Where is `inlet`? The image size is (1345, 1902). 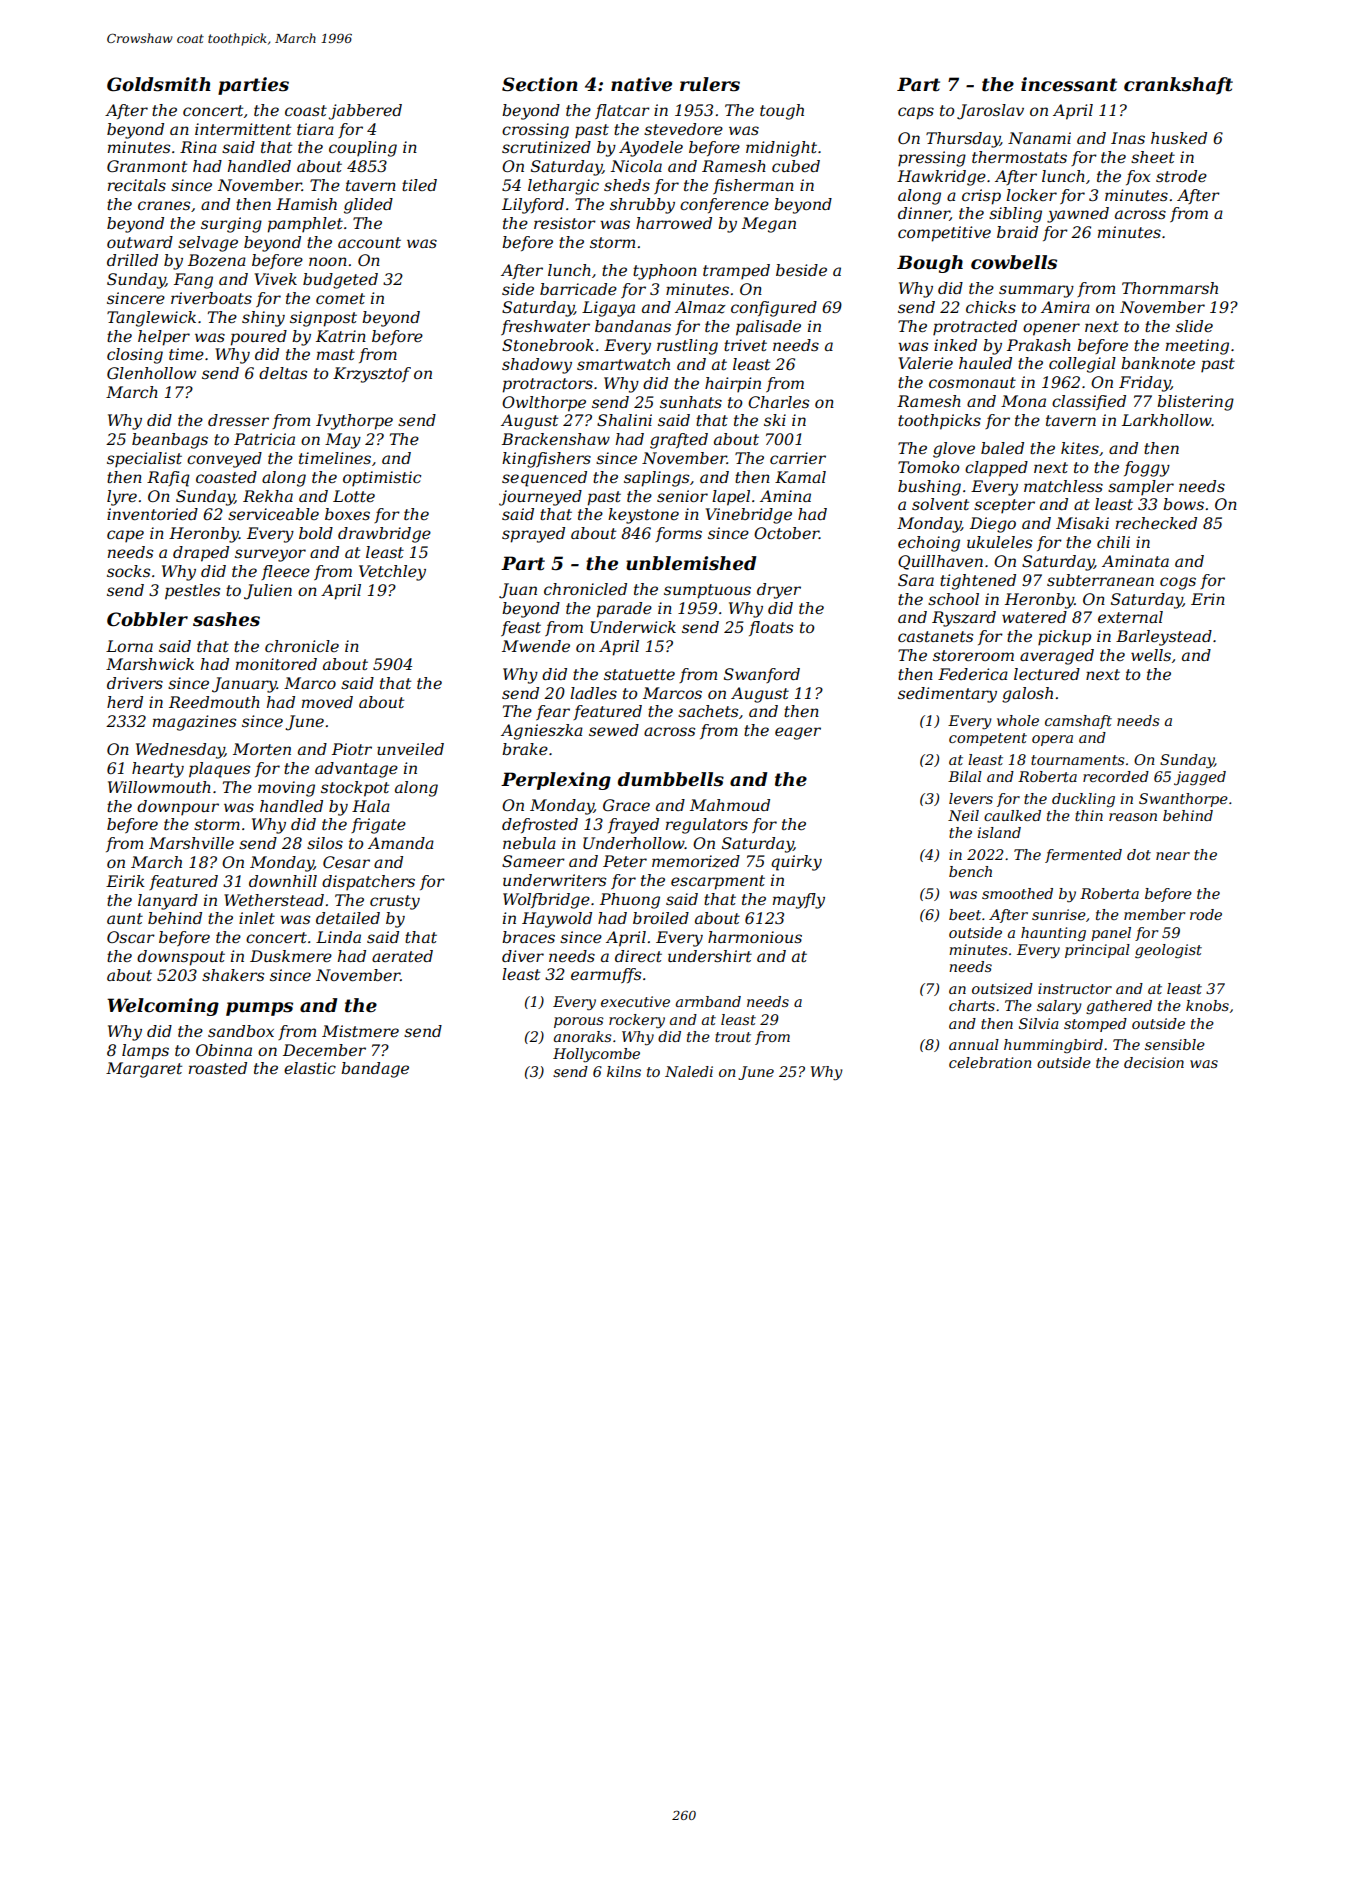 inlet is located at coordinates (257, 918).
